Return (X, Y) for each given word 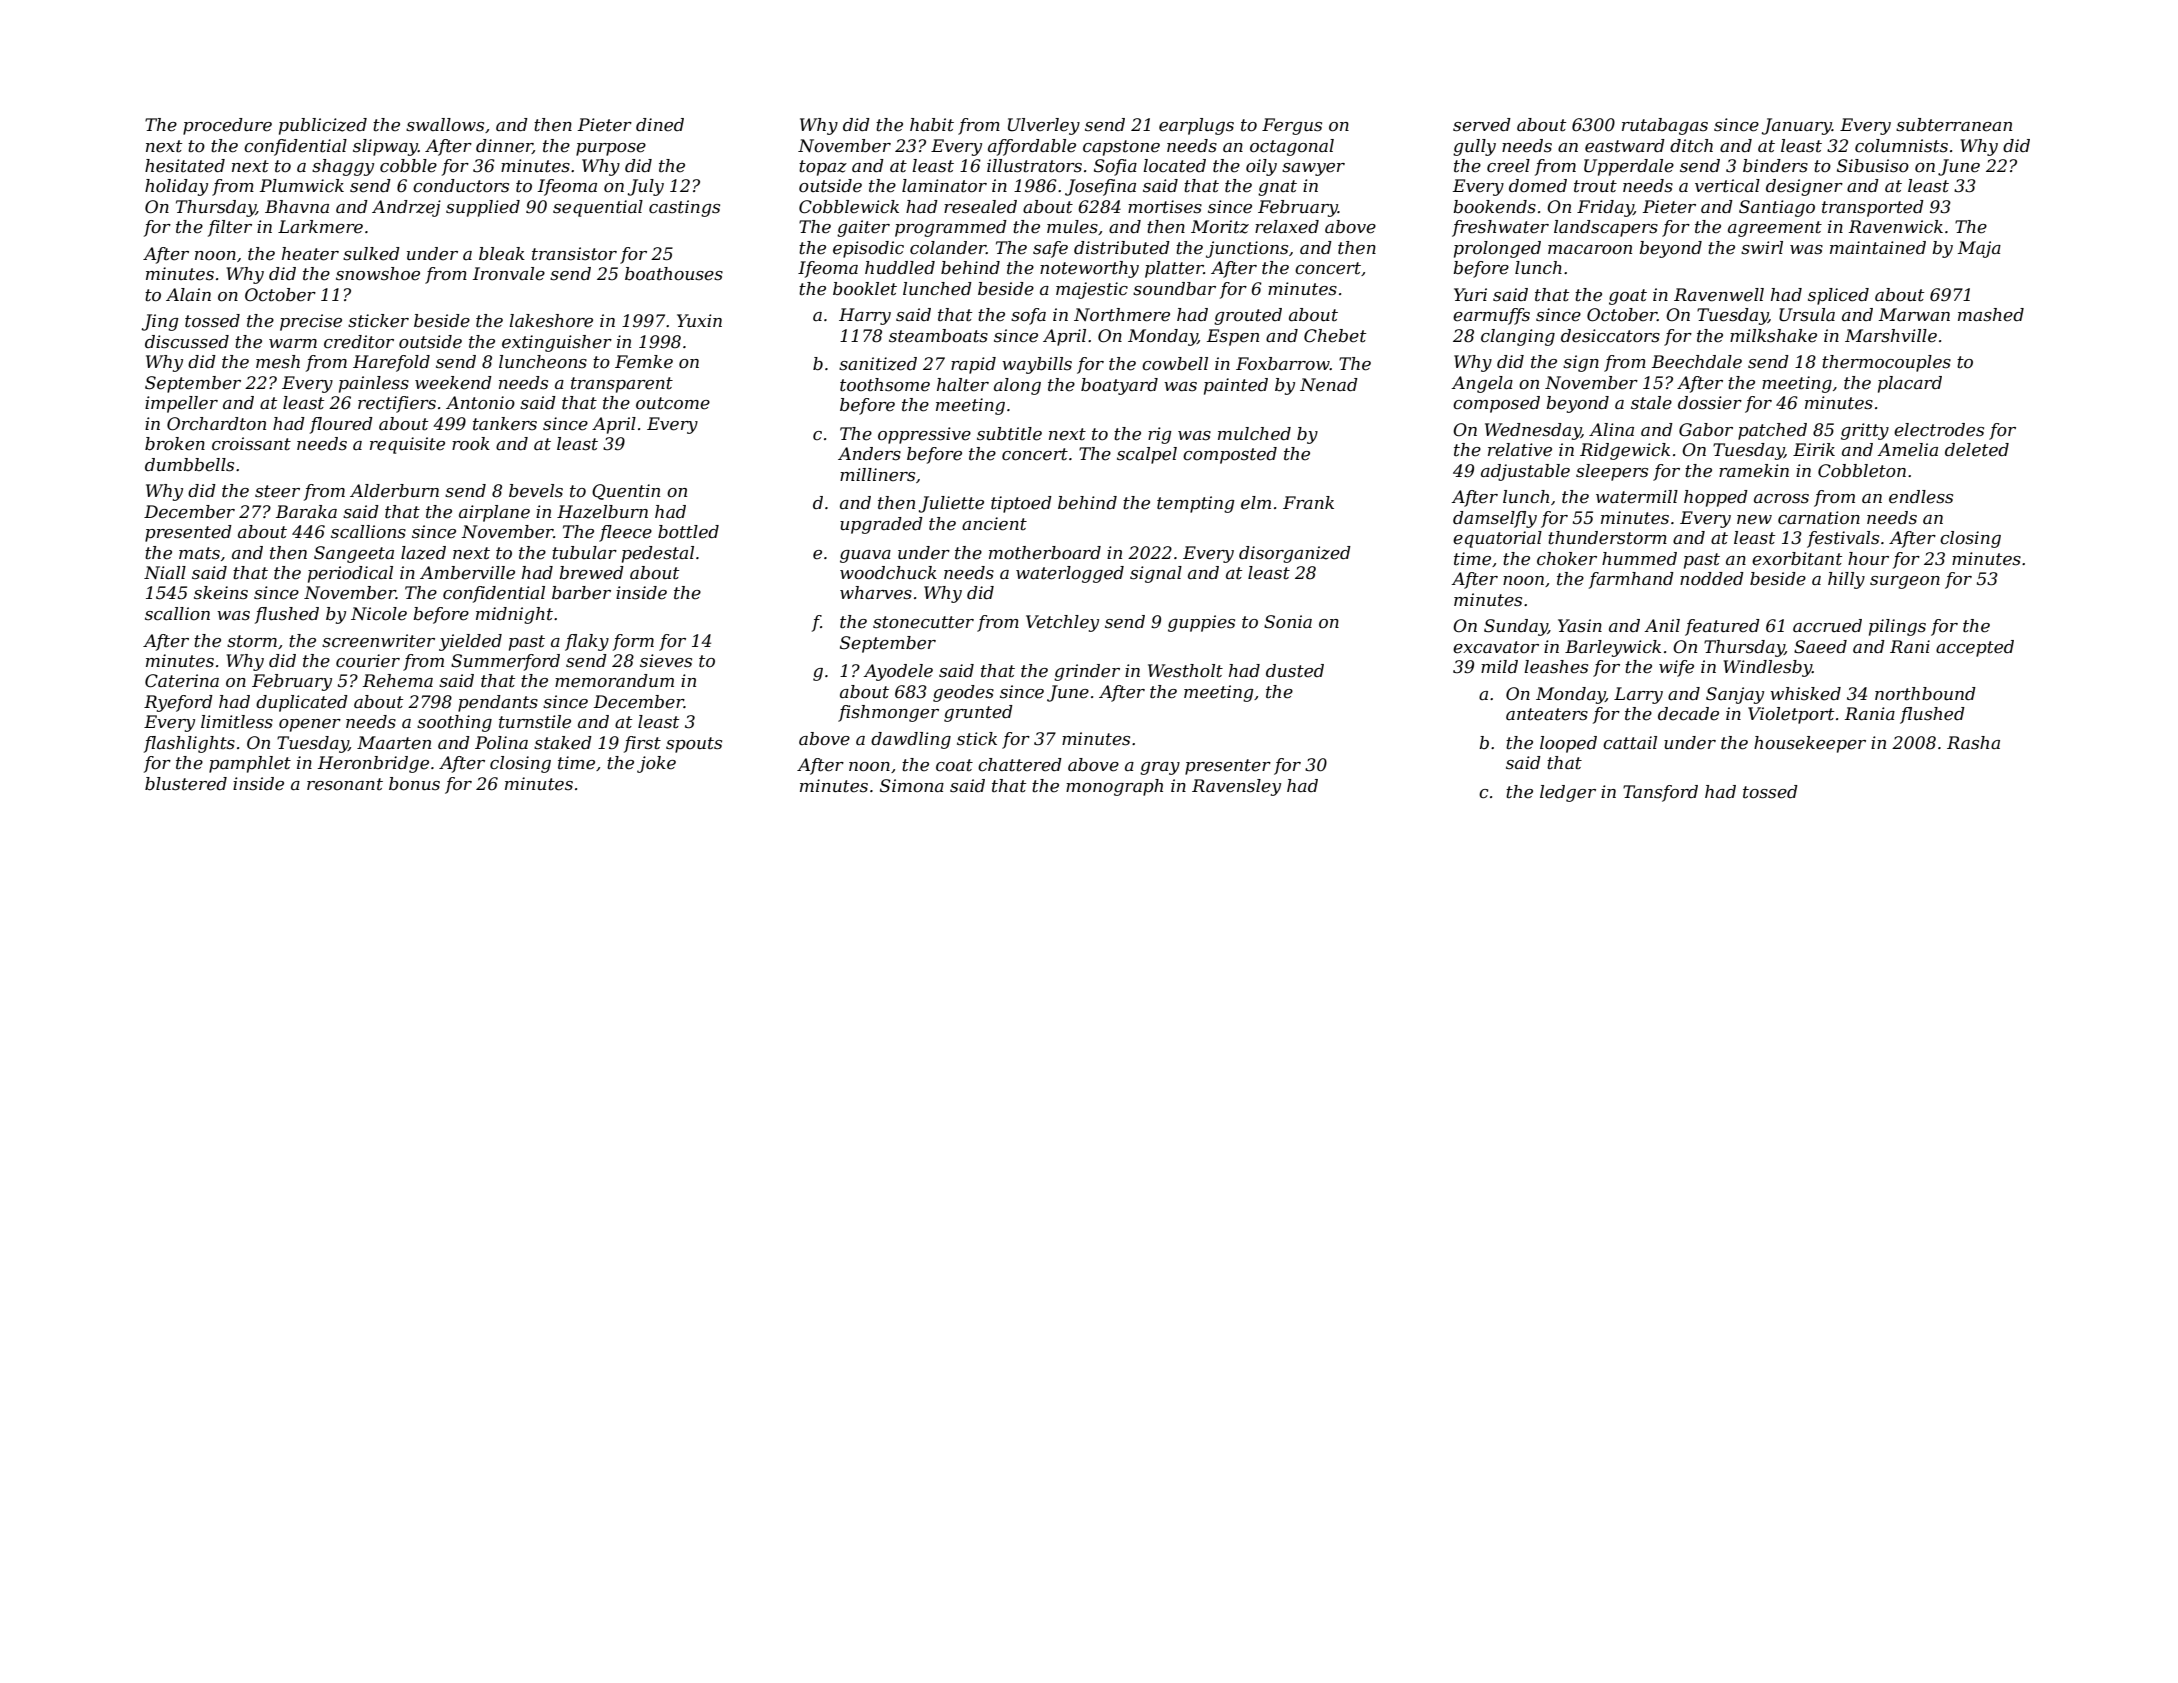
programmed (951, 228)
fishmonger (888, 713)
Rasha (1973, 743)
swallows (445, 125)
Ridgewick (1625, 451)
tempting (1196, 504)
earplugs (1196, 126)
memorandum (614, 680)
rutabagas (1665, 126)
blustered (186, 784)
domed (1538, 186)
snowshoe (378, 274)
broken (175, 443)
